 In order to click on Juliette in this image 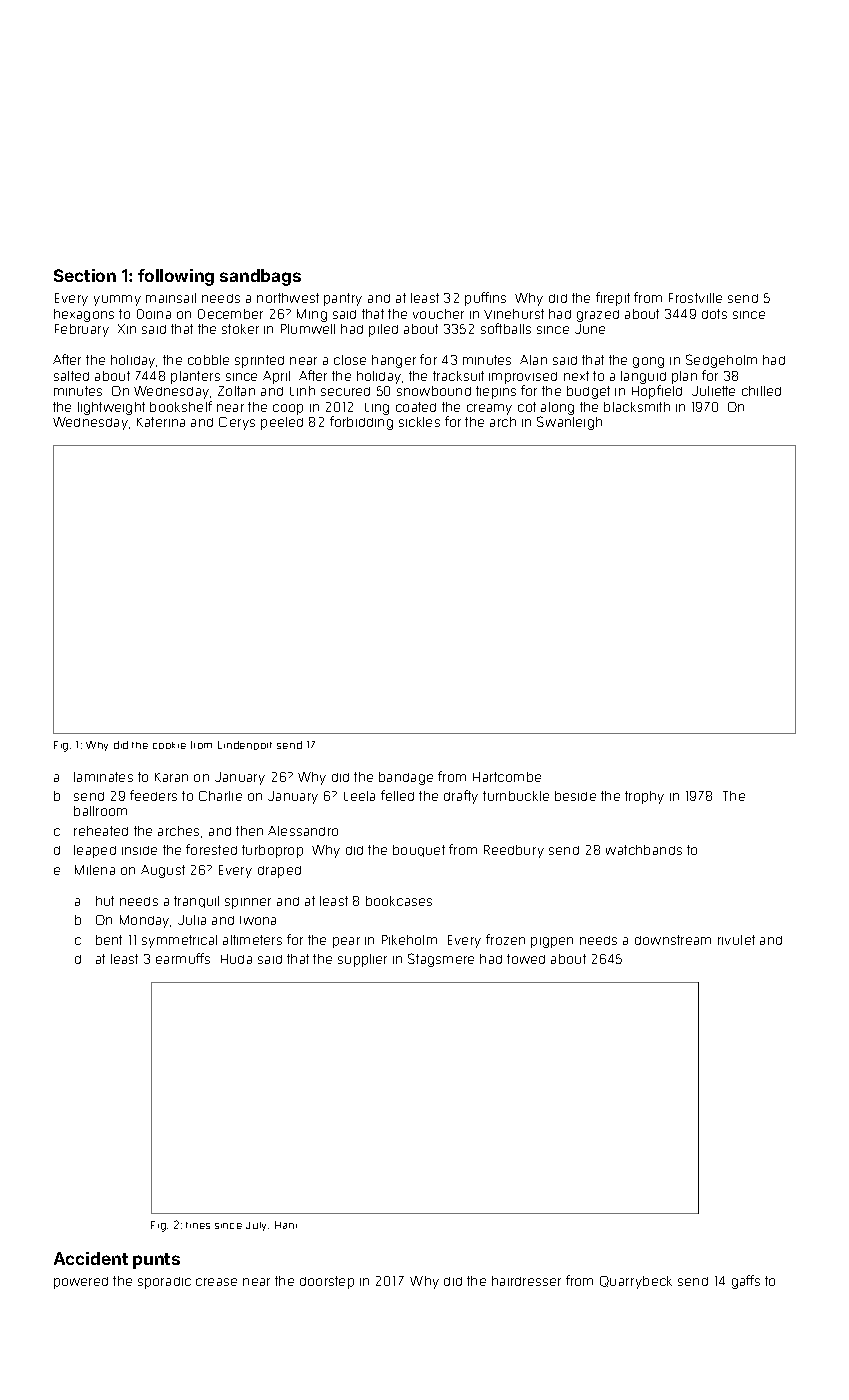, I will do `click(713, 391)`.
